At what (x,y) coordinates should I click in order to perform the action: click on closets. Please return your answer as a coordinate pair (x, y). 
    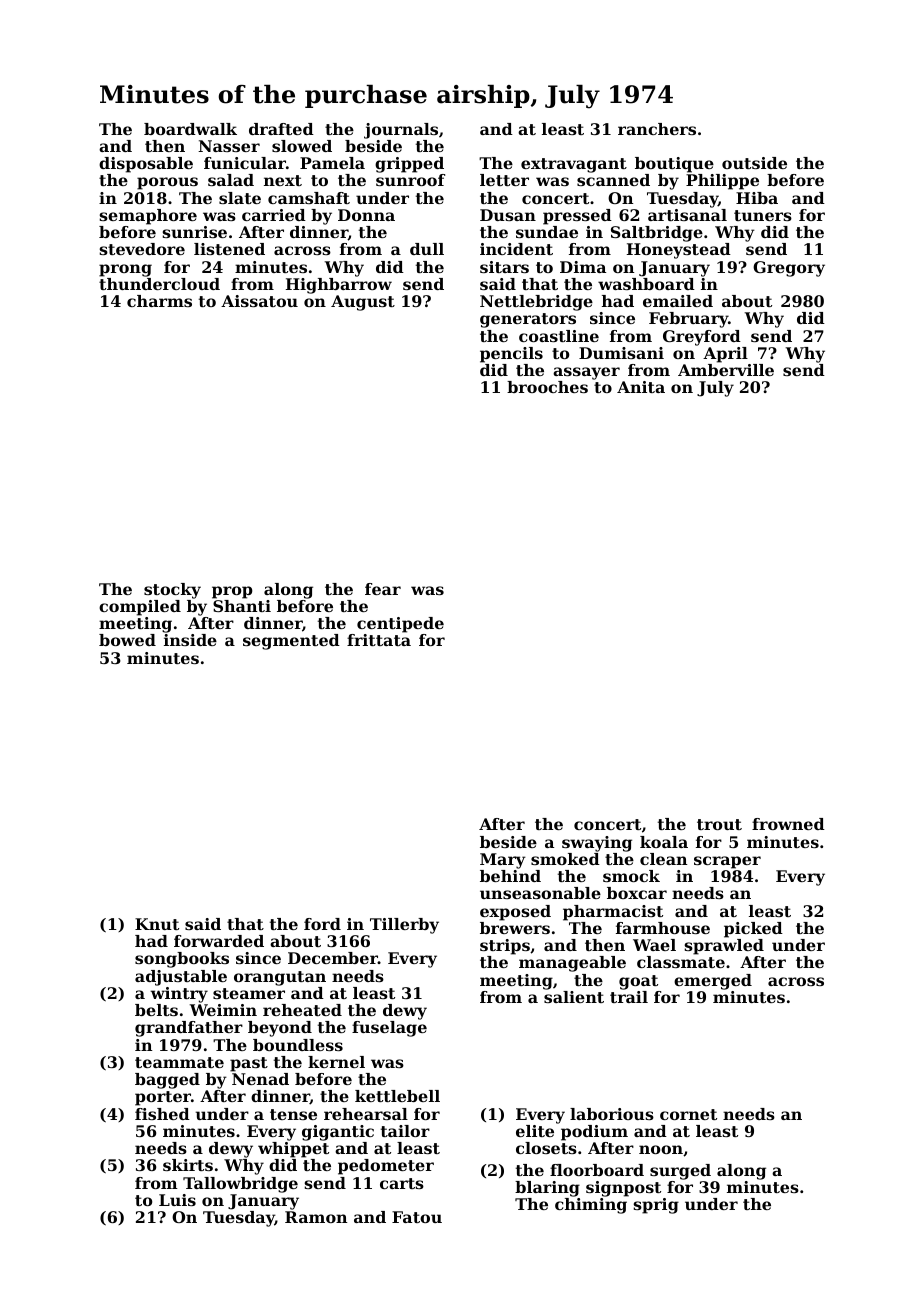
    Looking at the image, I should click on (546, 1148).
